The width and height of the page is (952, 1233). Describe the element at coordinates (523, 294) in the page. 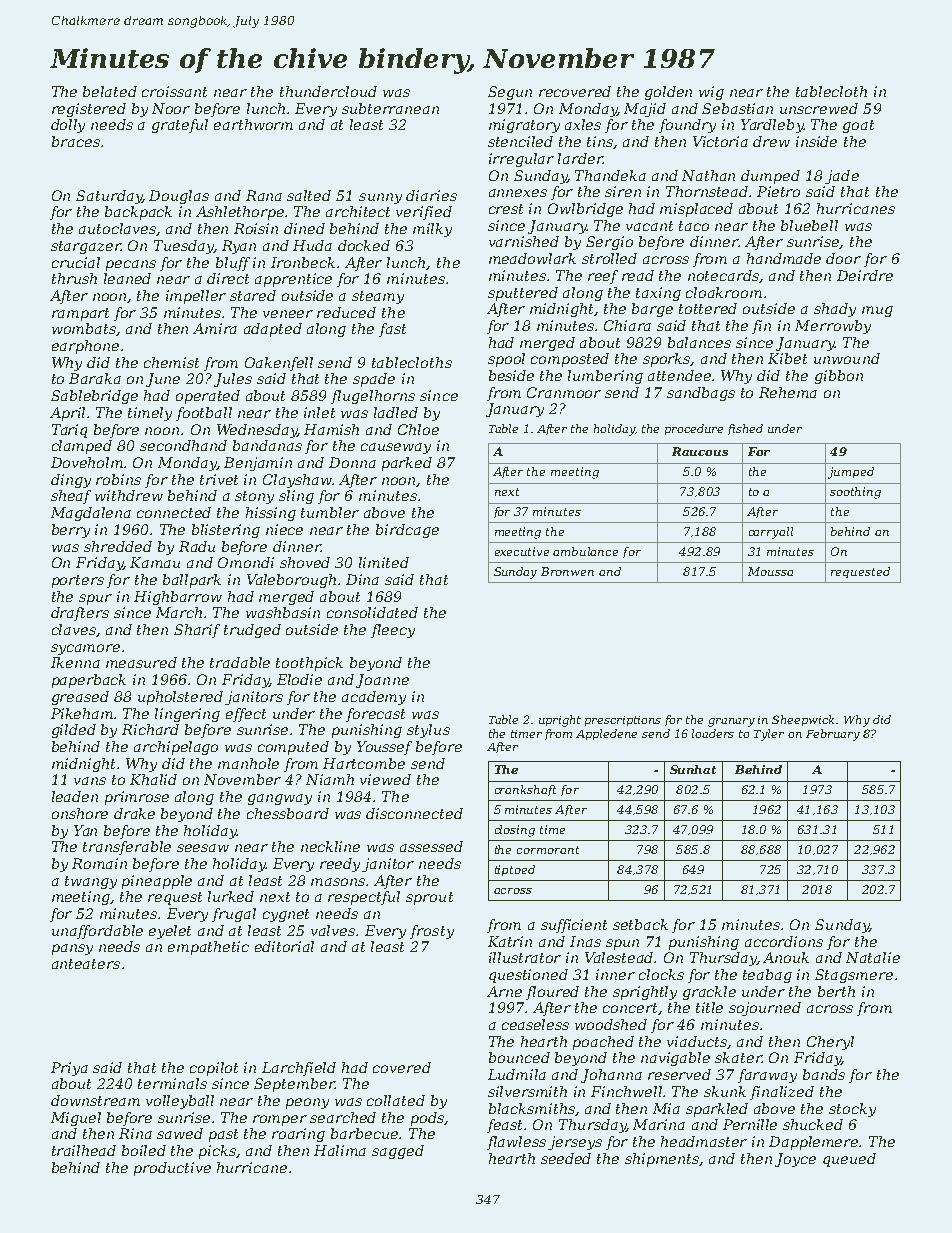

I see `sputtered` at that location.
